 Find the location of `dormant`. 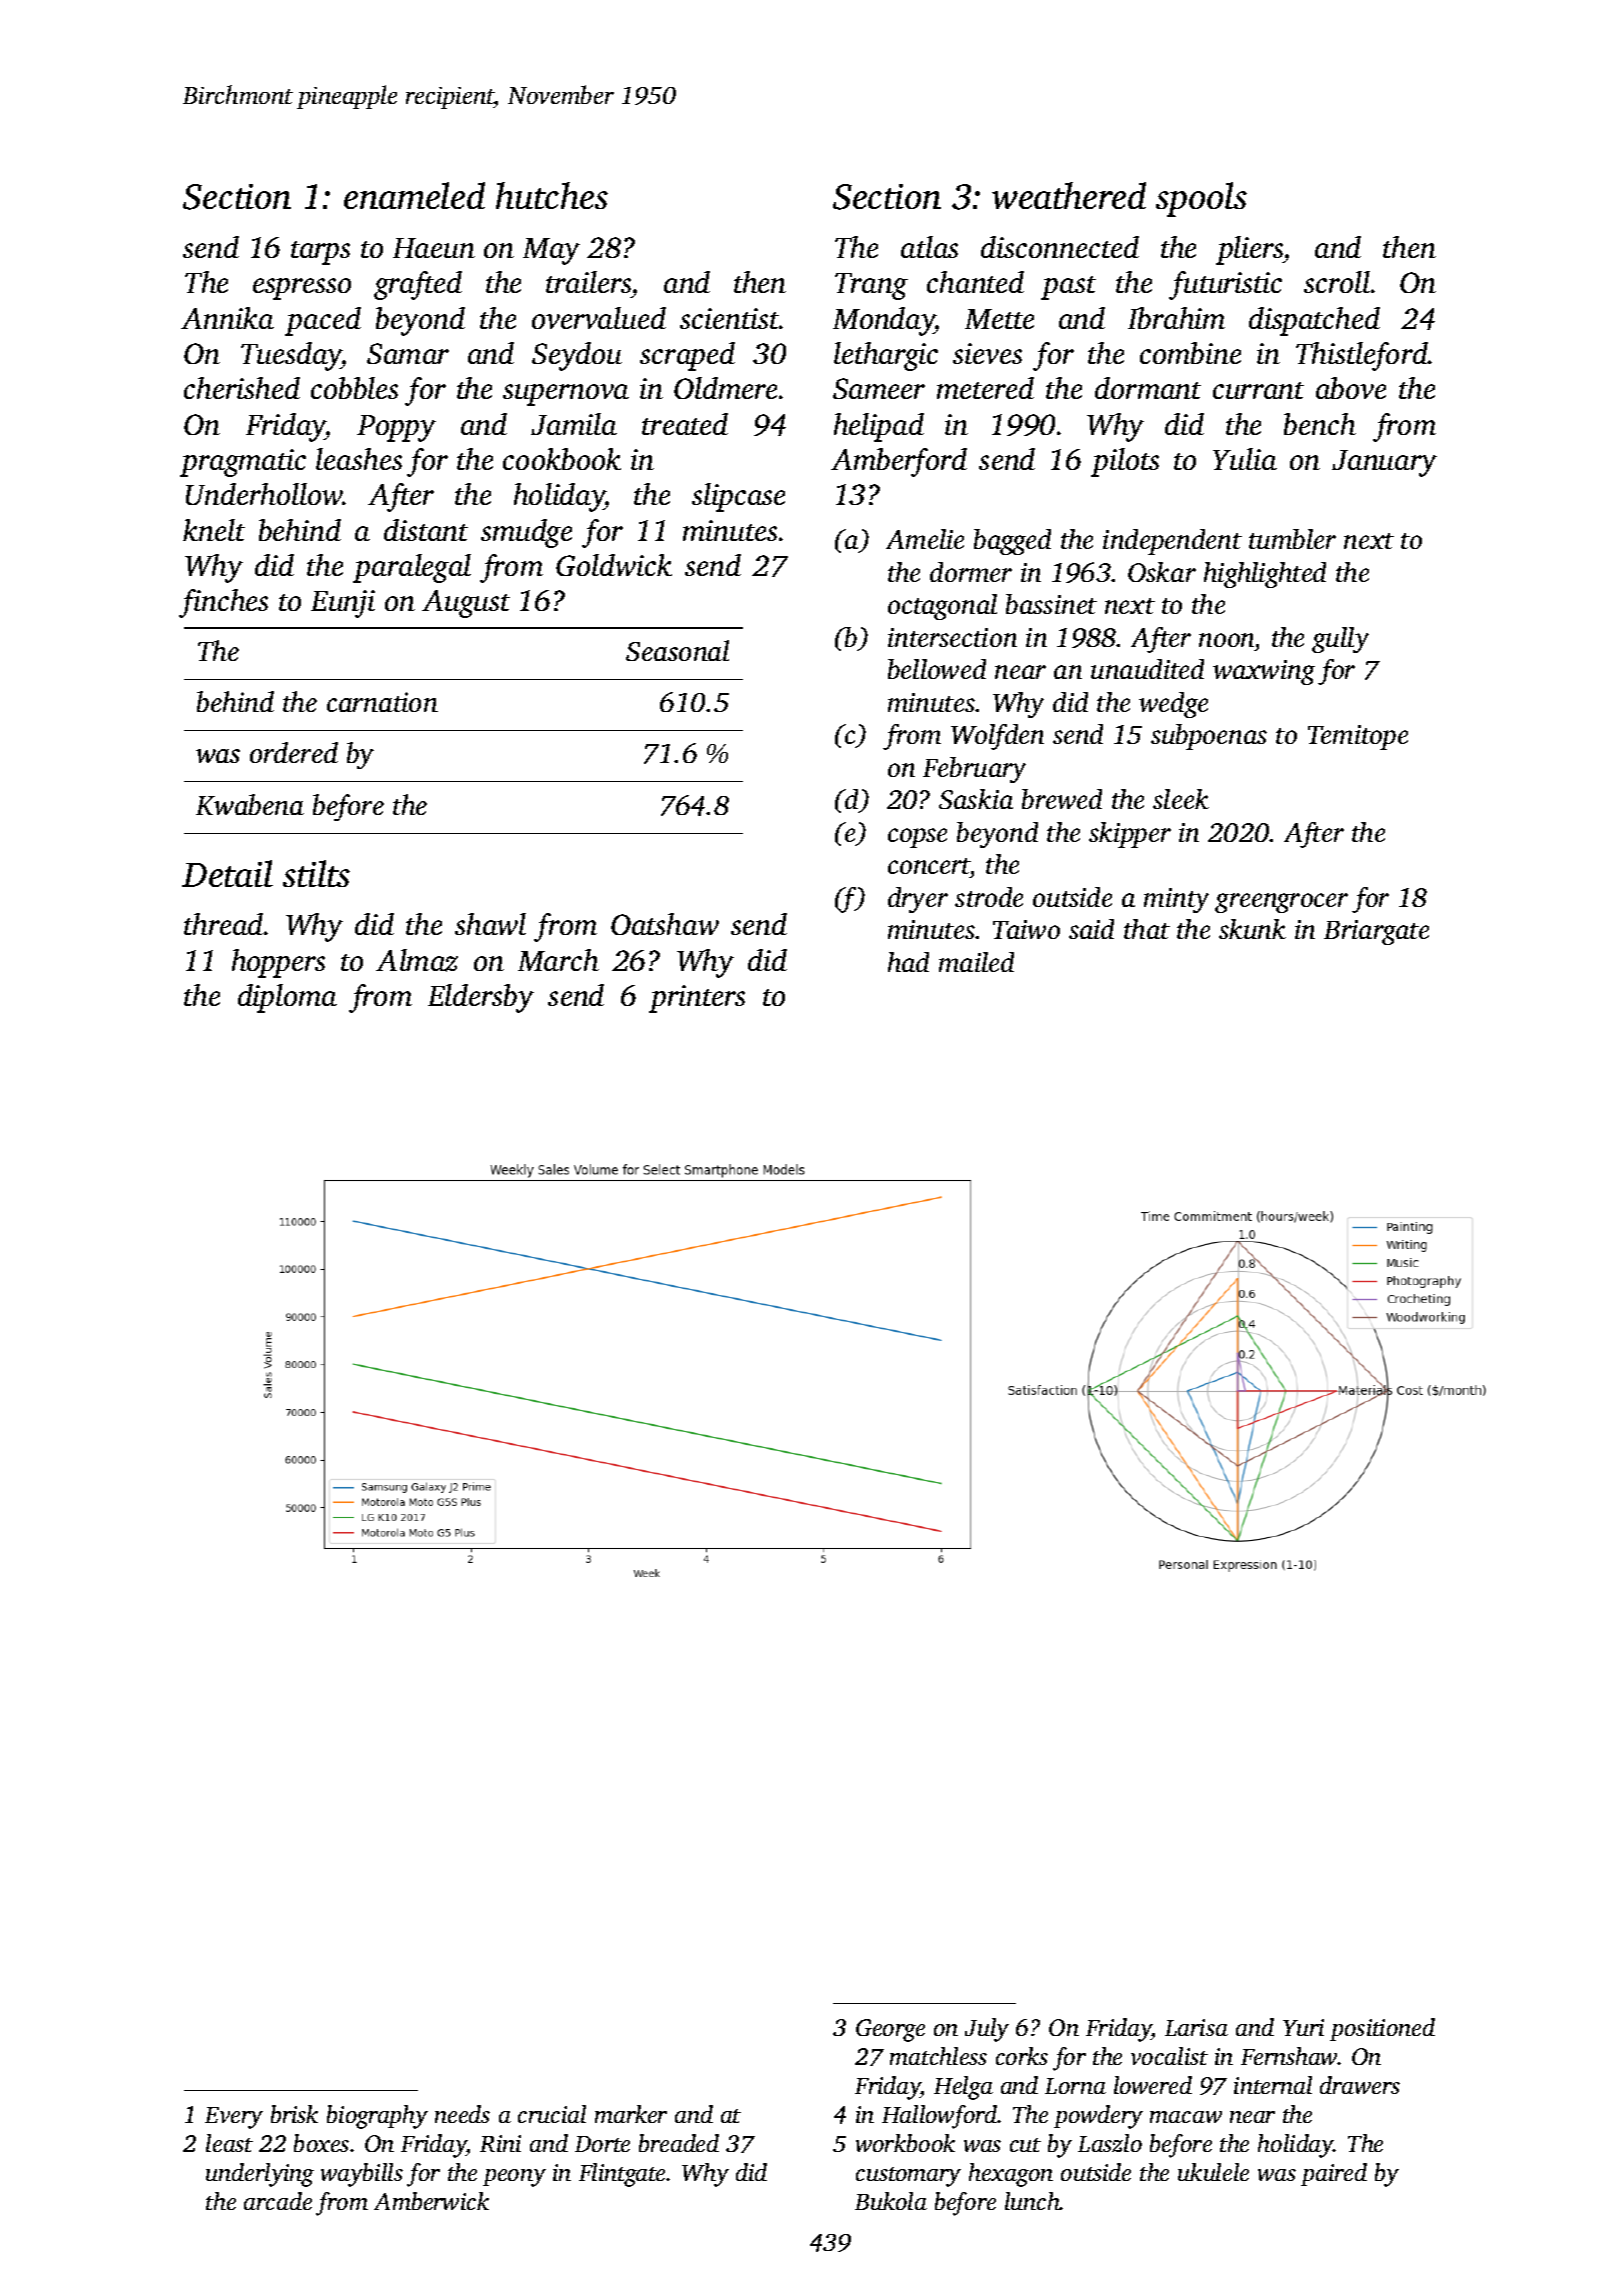

dormant is located at coordinates (1148, 388).
